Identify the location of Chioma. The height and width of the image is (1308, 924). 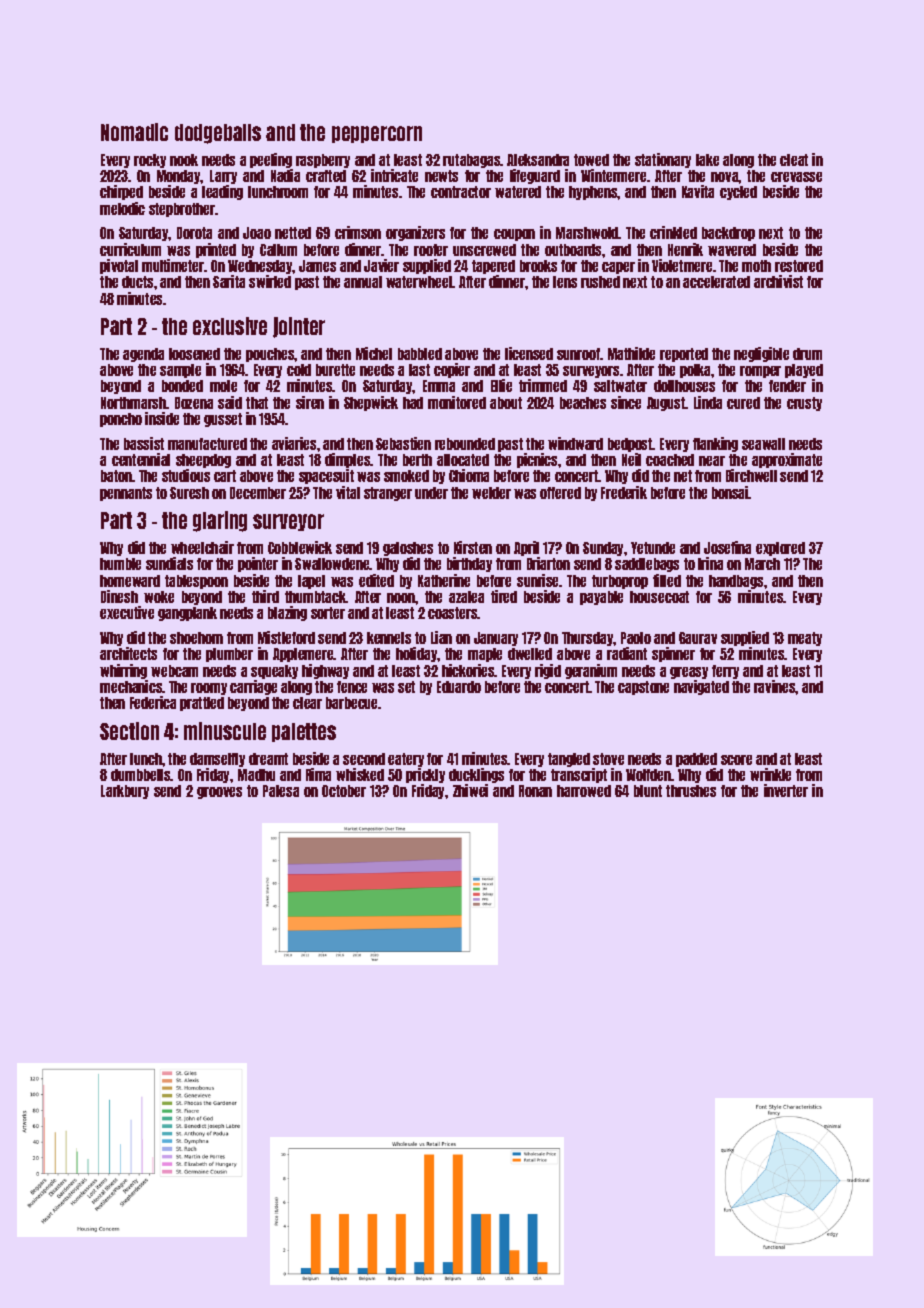
(469, 475).
